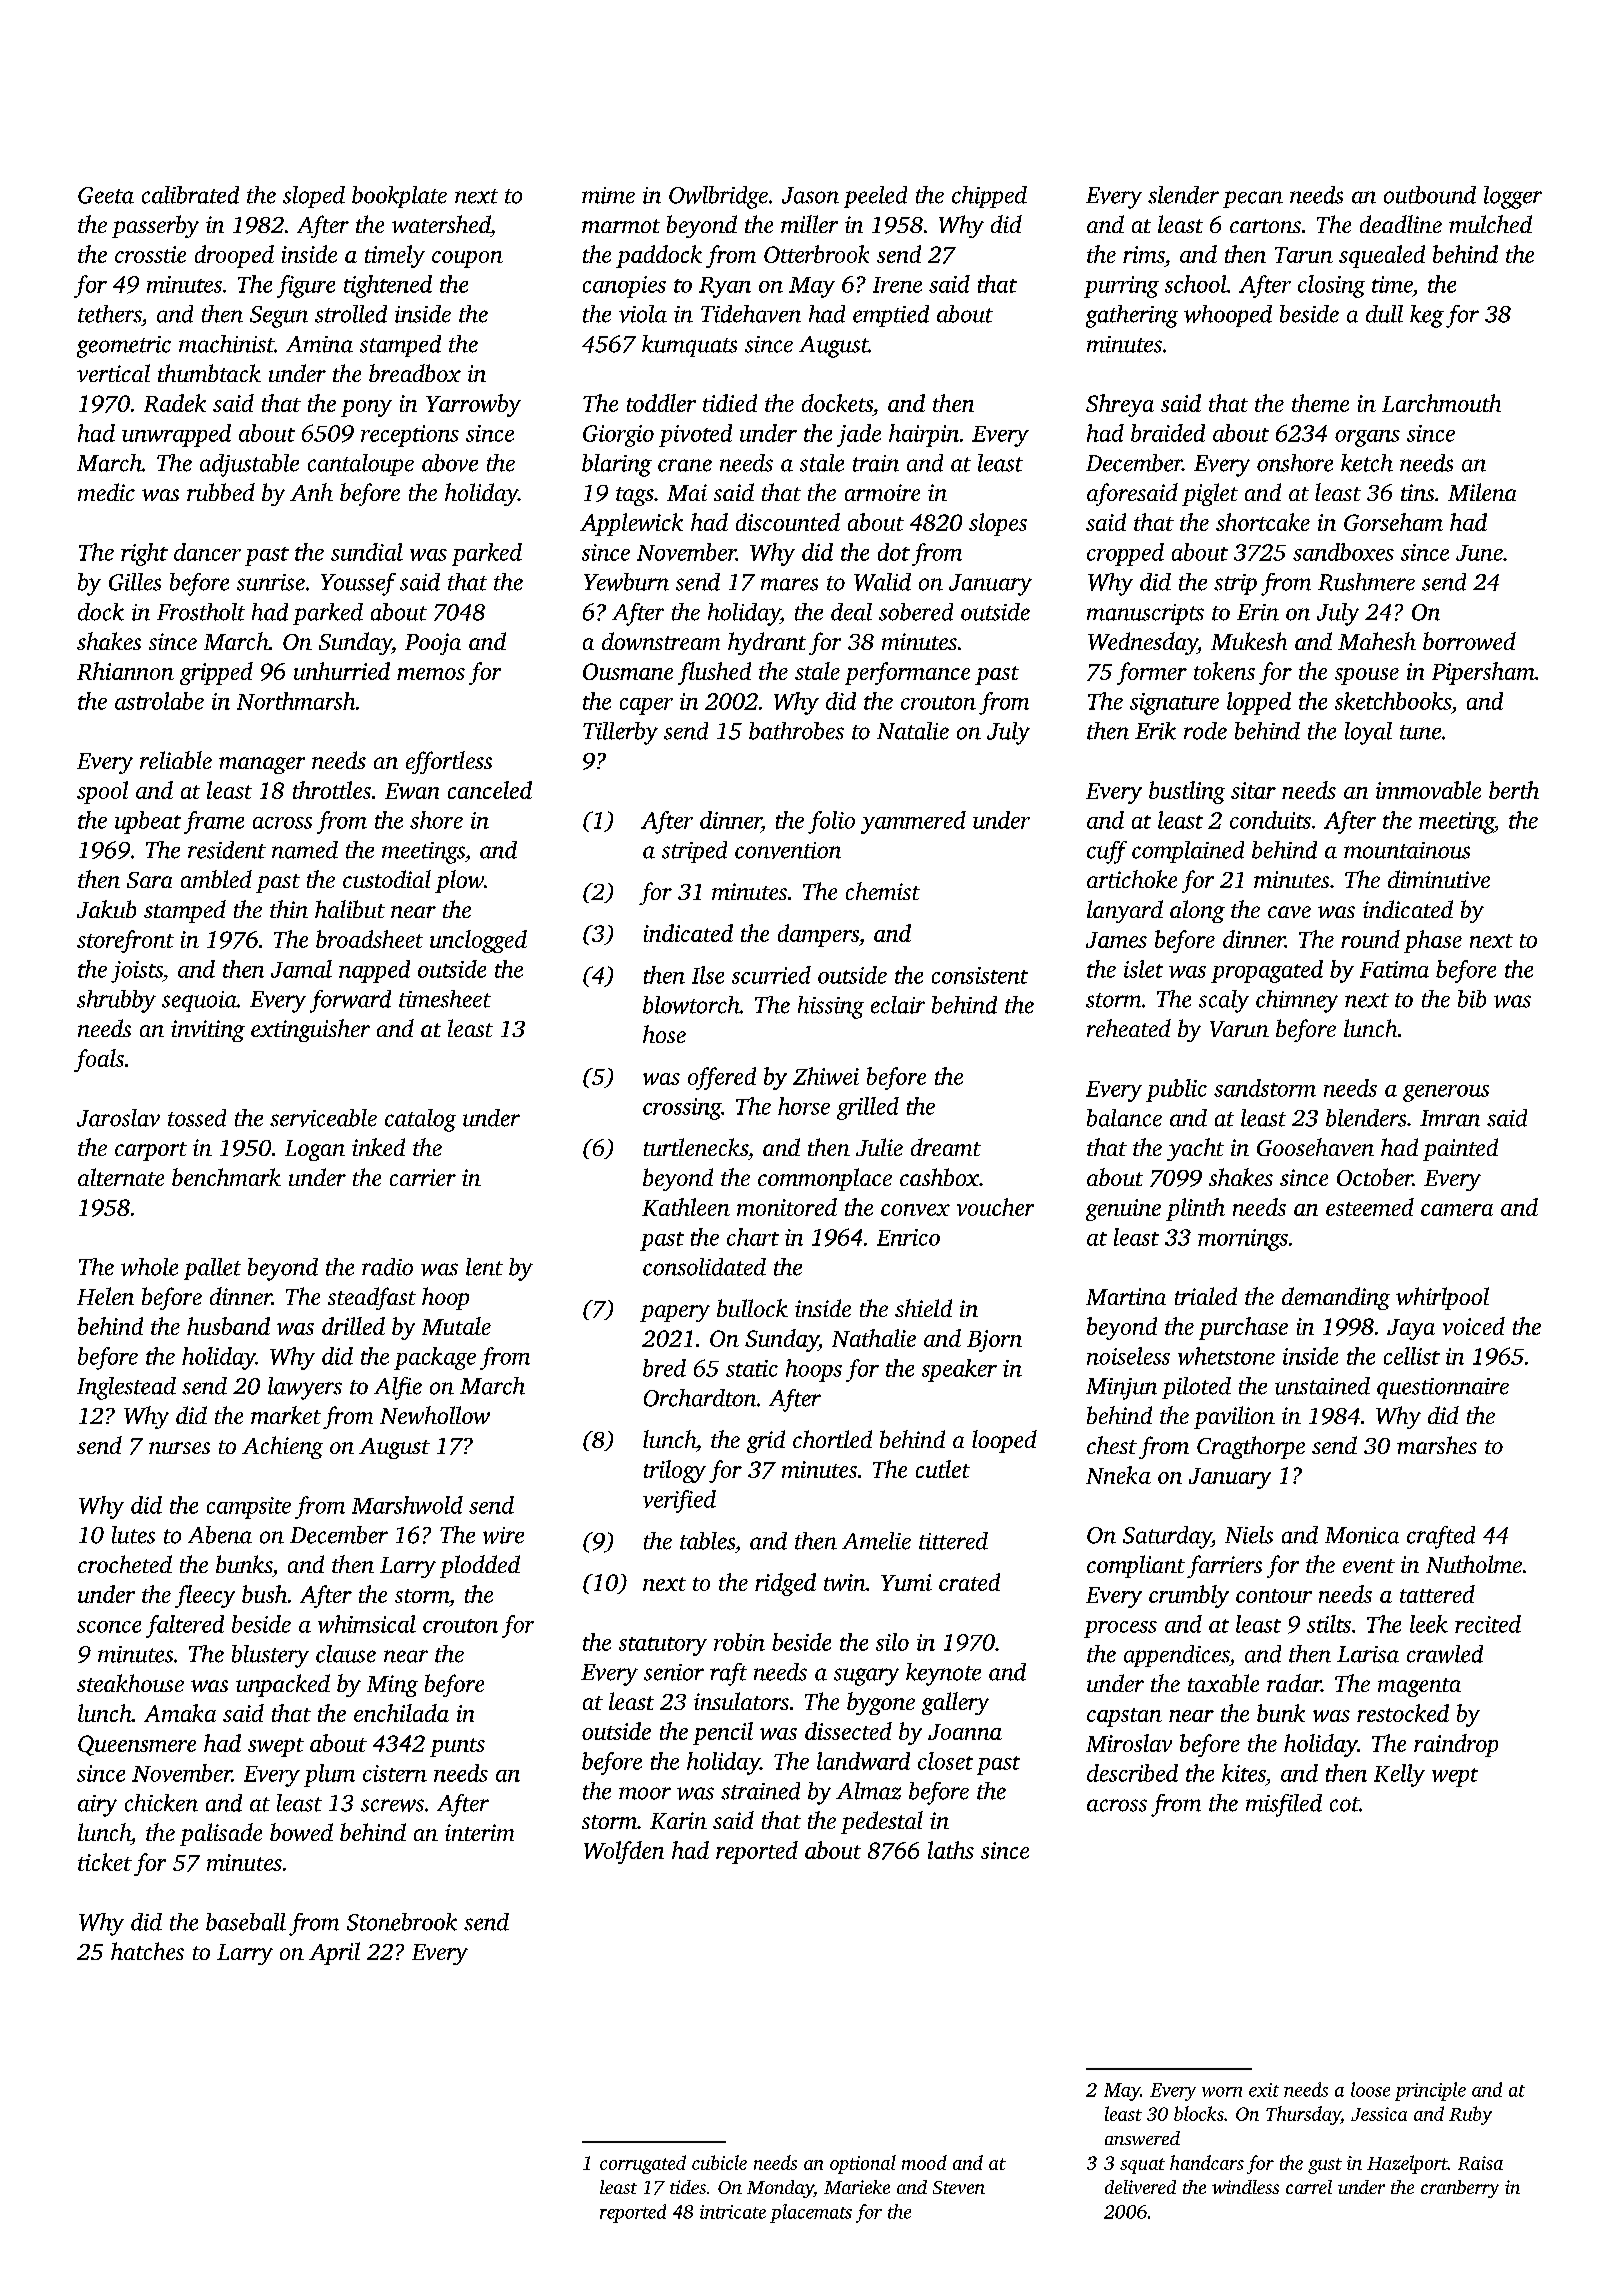  Describe the element at coordinates (723, 1733) in the screenshot. I see `pencil` at that location.
